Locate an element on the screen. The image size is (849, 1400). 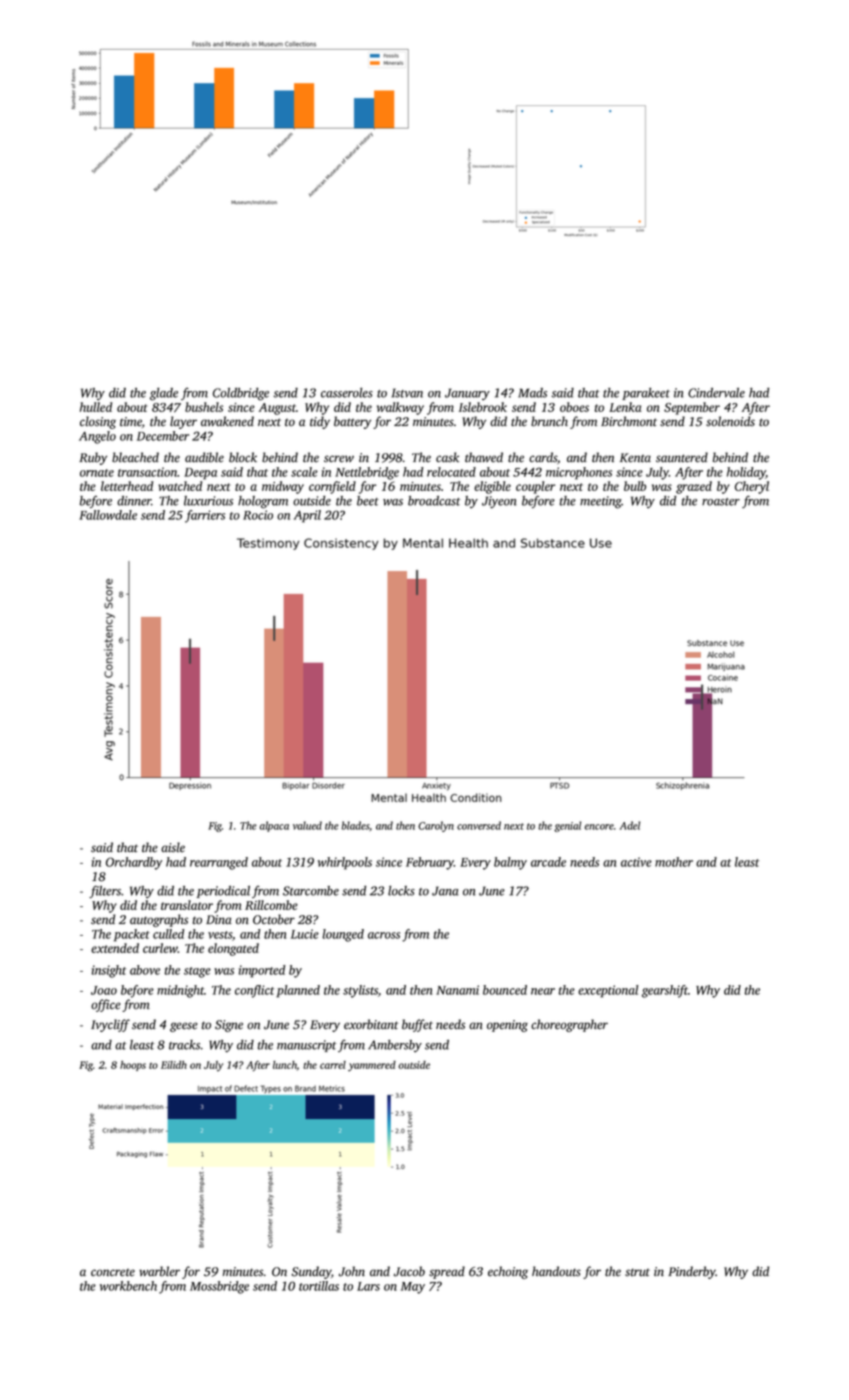
Adel is located at coordinates (630, 825).
